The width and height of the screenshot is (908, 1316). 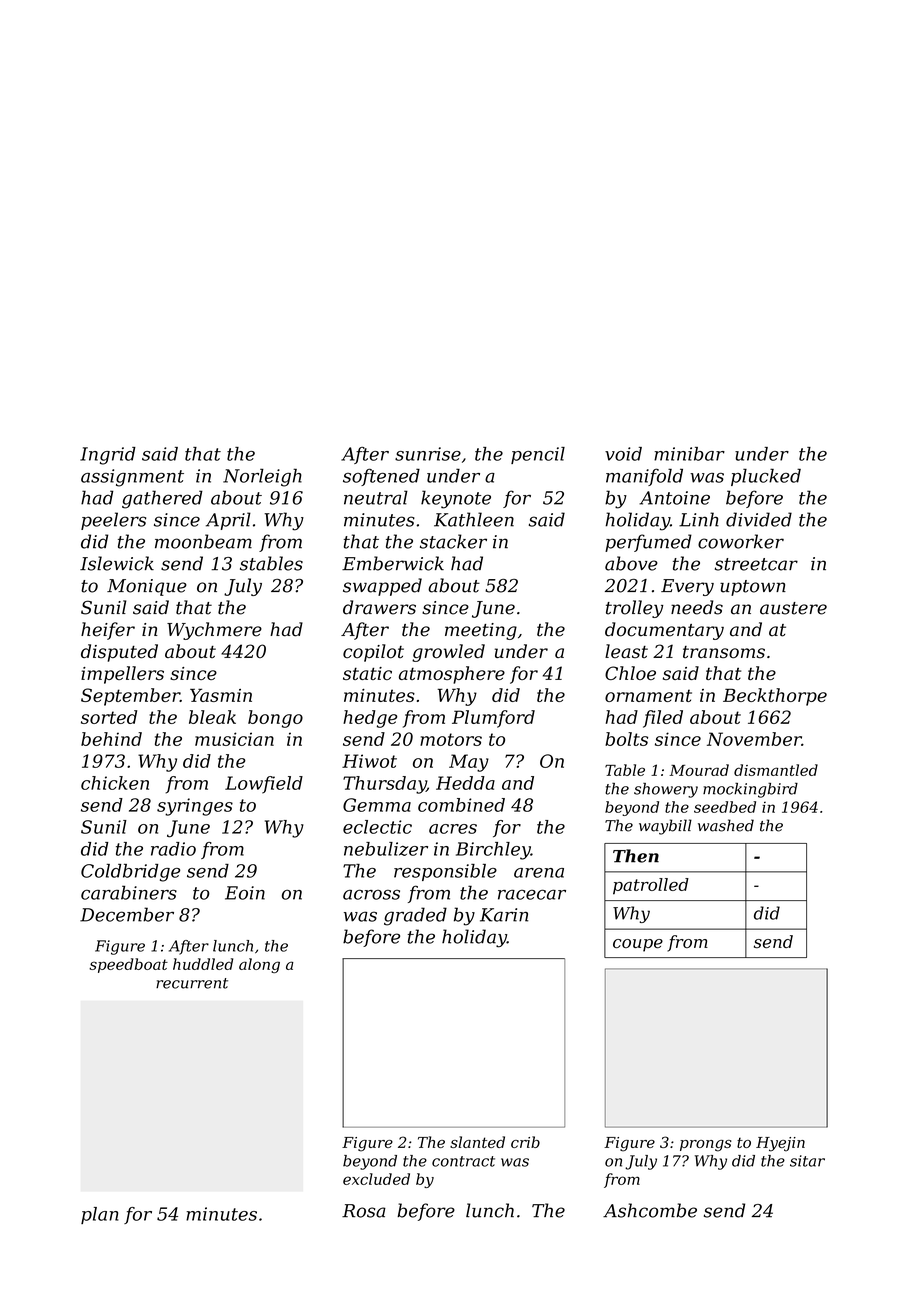 What do you see at coordinates (382, 587) in the screenshot?
I see `swapped` at bounding box center [382, 587].
